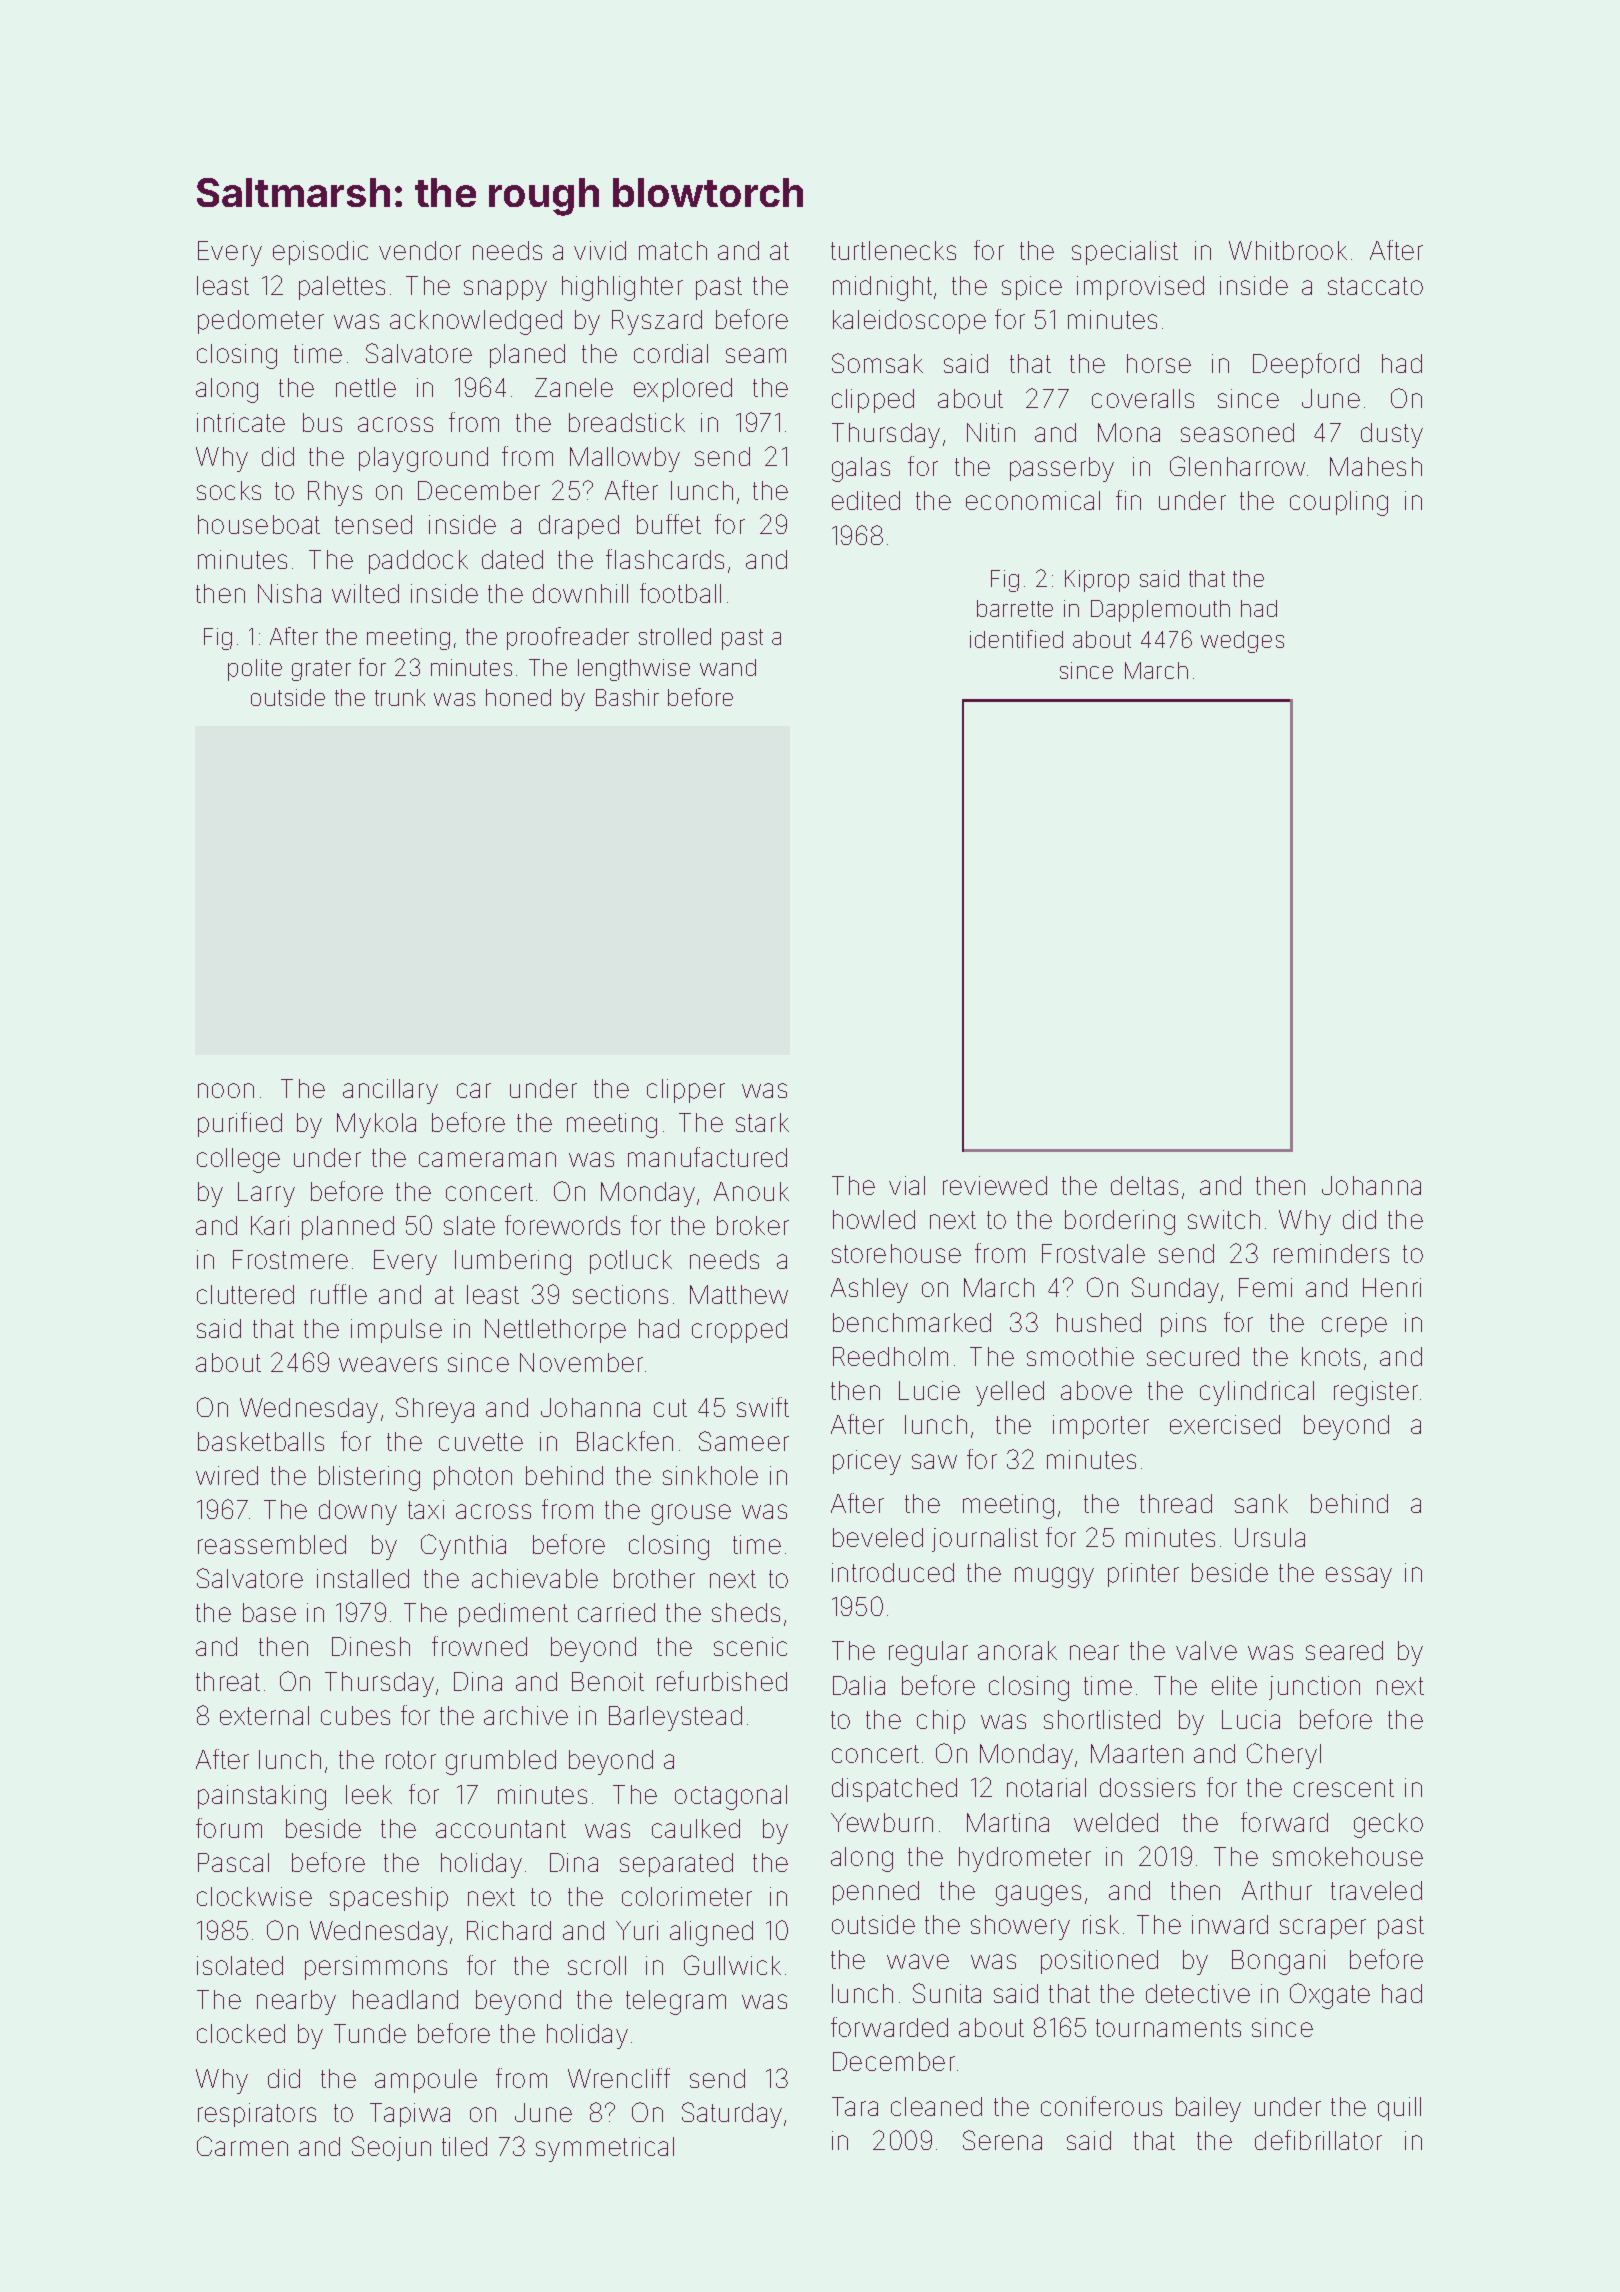 This screenshot has width=1620, height=2292. I want to click on caulked, so click(696, 1828).
